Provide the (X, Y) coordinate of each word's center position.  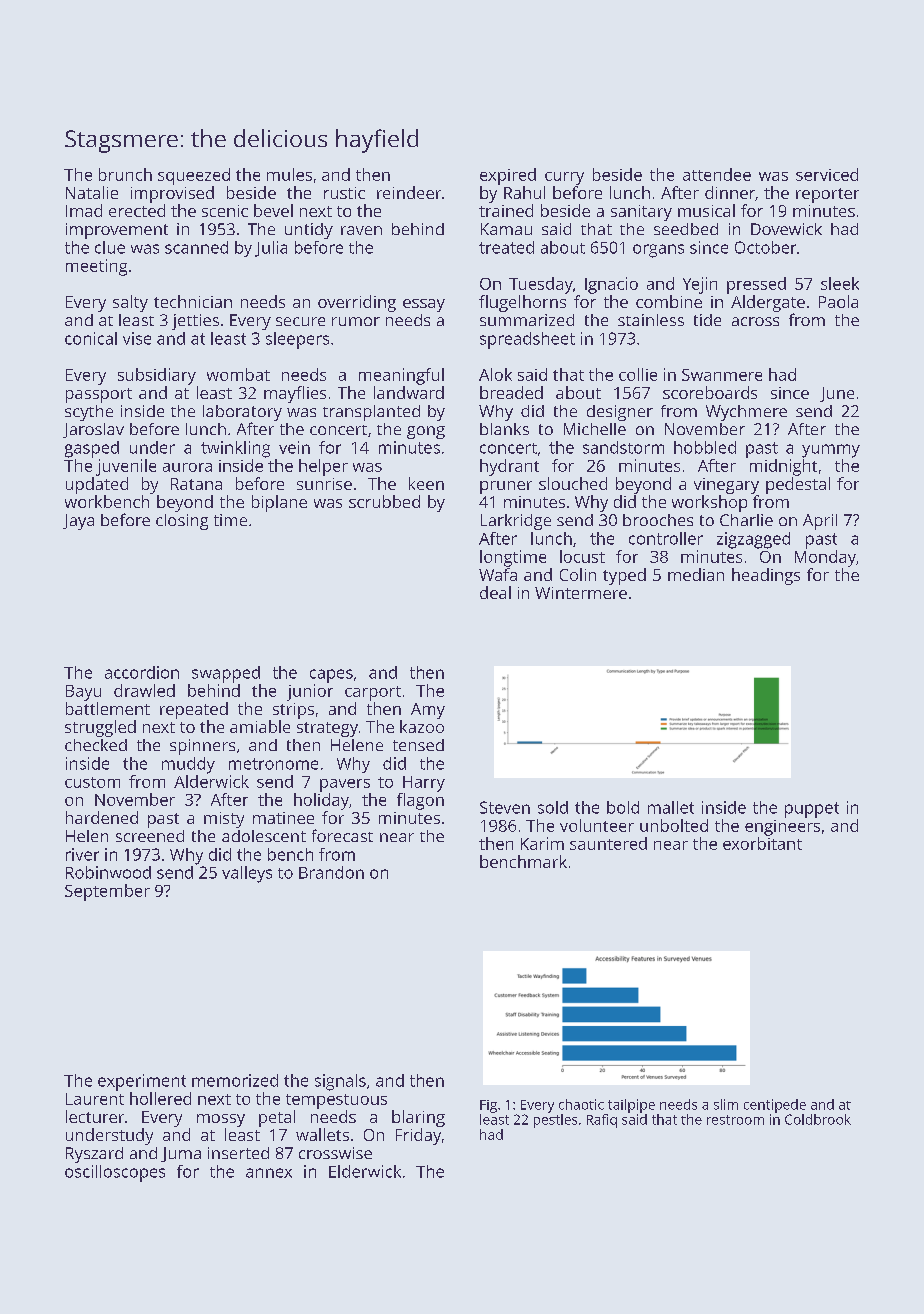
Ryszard (94, 1155)
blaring (418, 1118)
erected (137, 210)
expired (508, 176)
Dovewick (786, 229)
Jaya (78, 522)
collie (638, 374)
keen (426, 483)
